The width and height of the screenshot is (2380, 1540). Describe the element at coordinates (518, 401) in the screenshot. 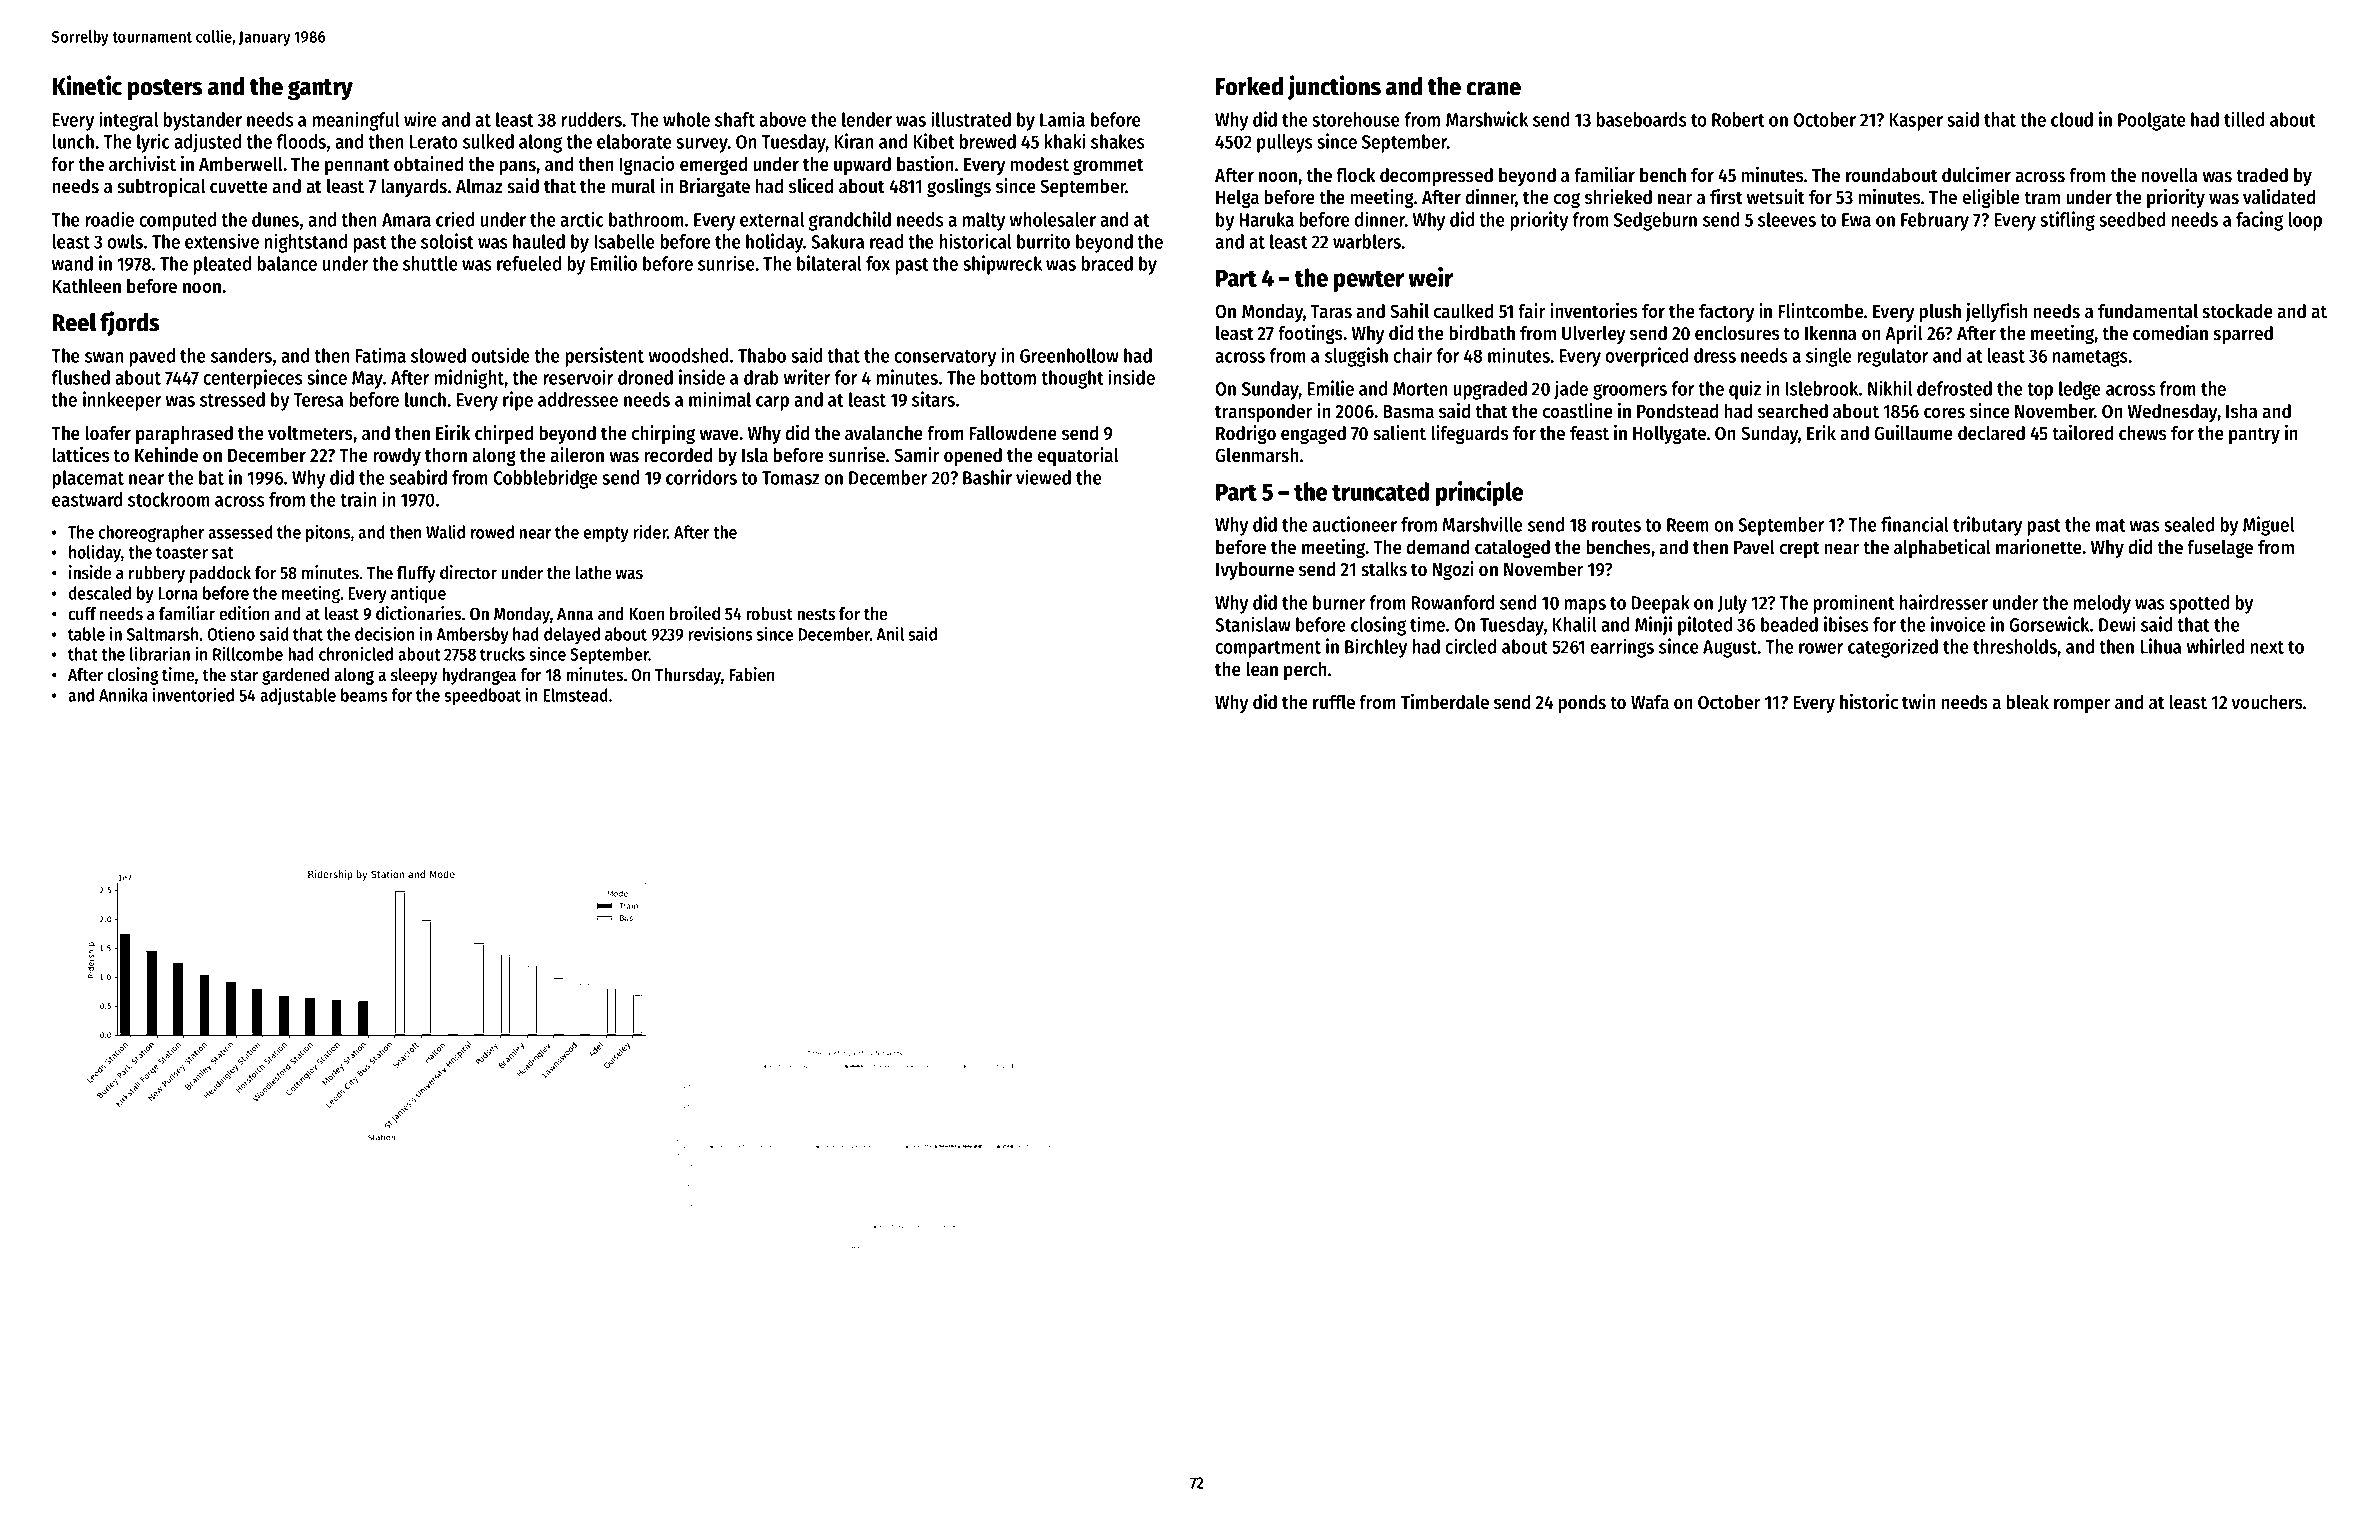

I see `ripe` at that location.
